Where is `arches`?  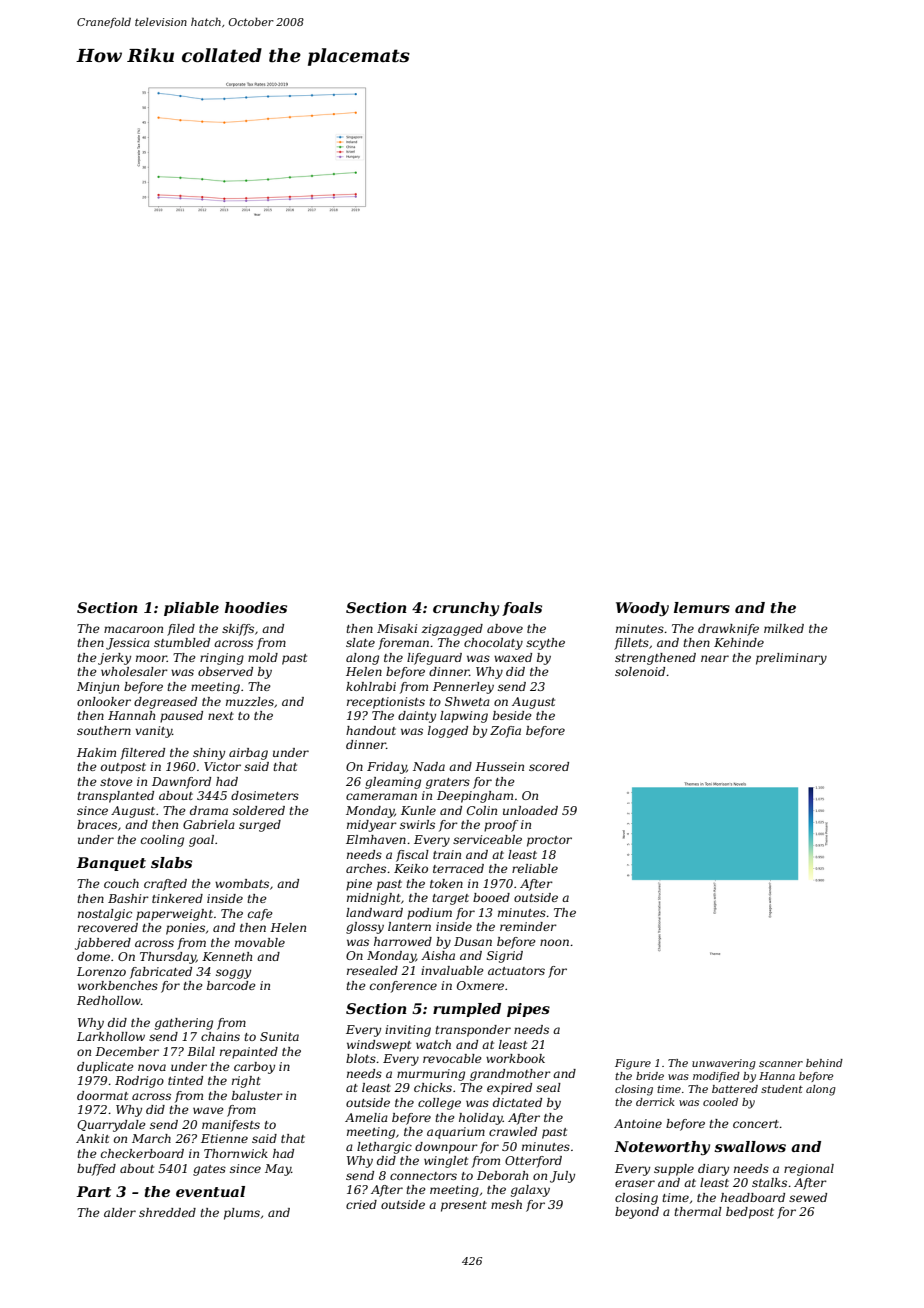 arches is located at coordinates (366, 868).
